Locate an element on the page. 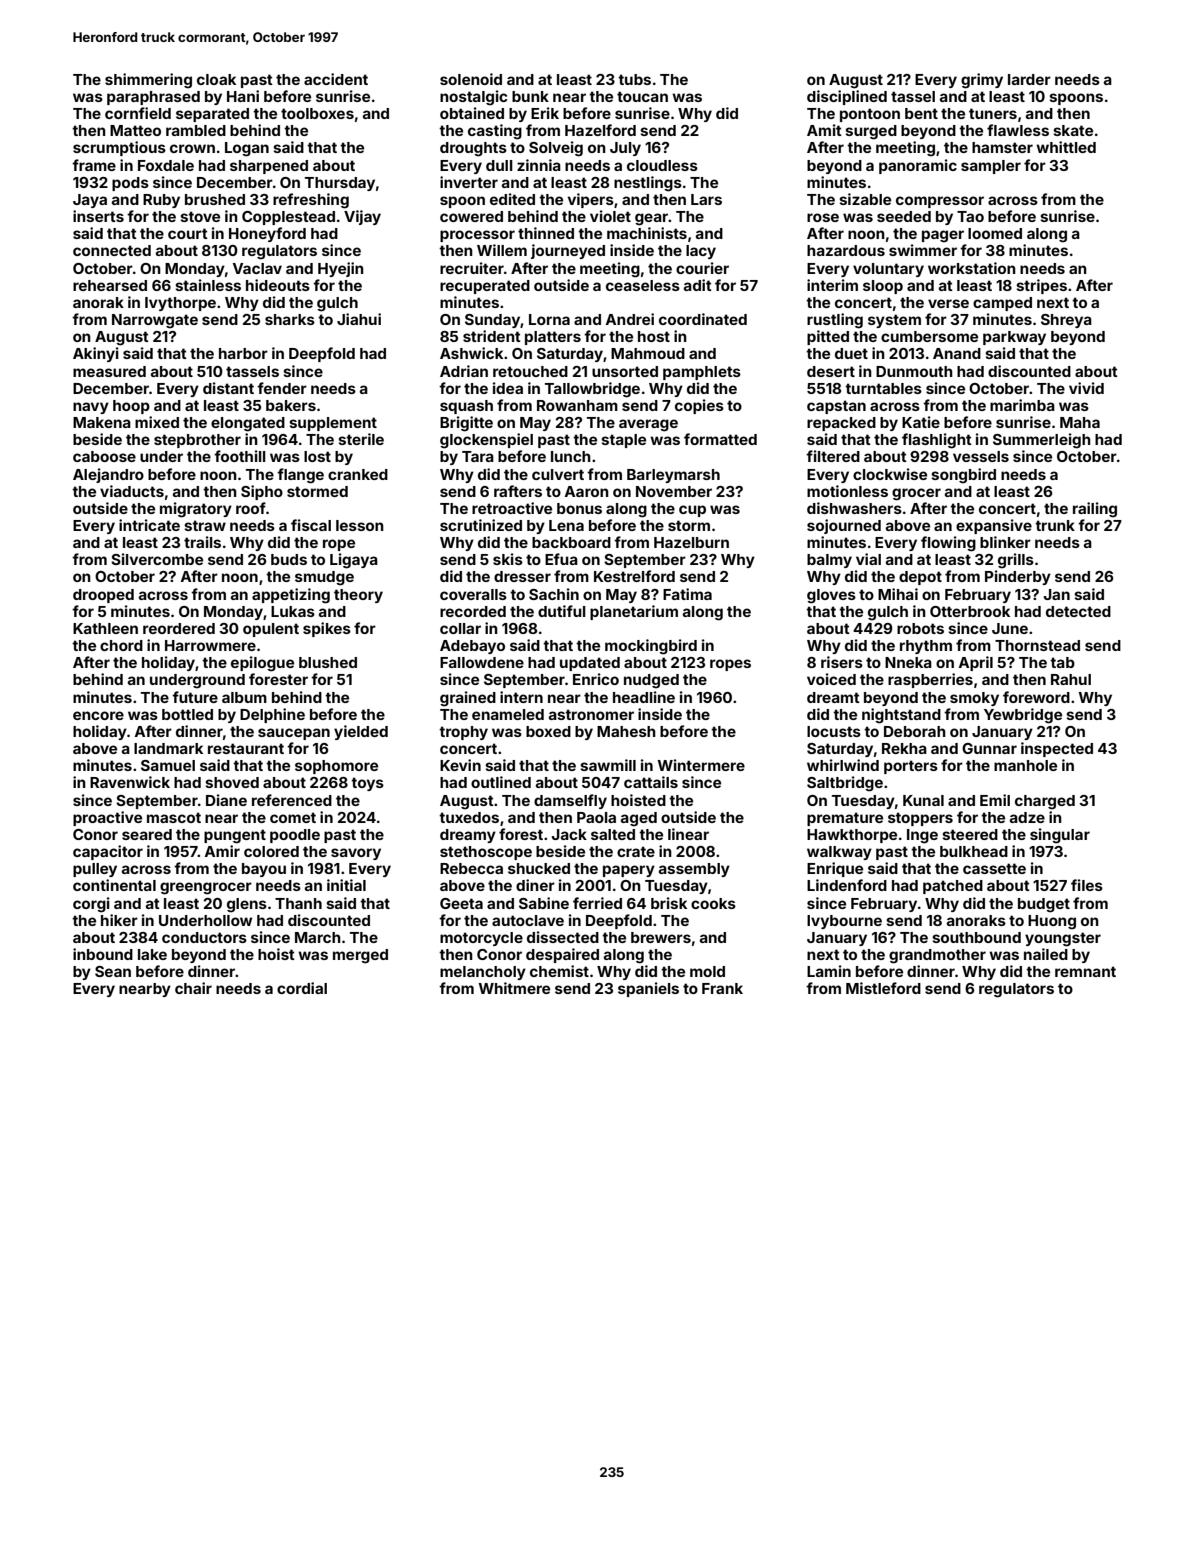 The height and width of the document is (1552, 1199). stethoscope is located at coordinates (486, 853).
